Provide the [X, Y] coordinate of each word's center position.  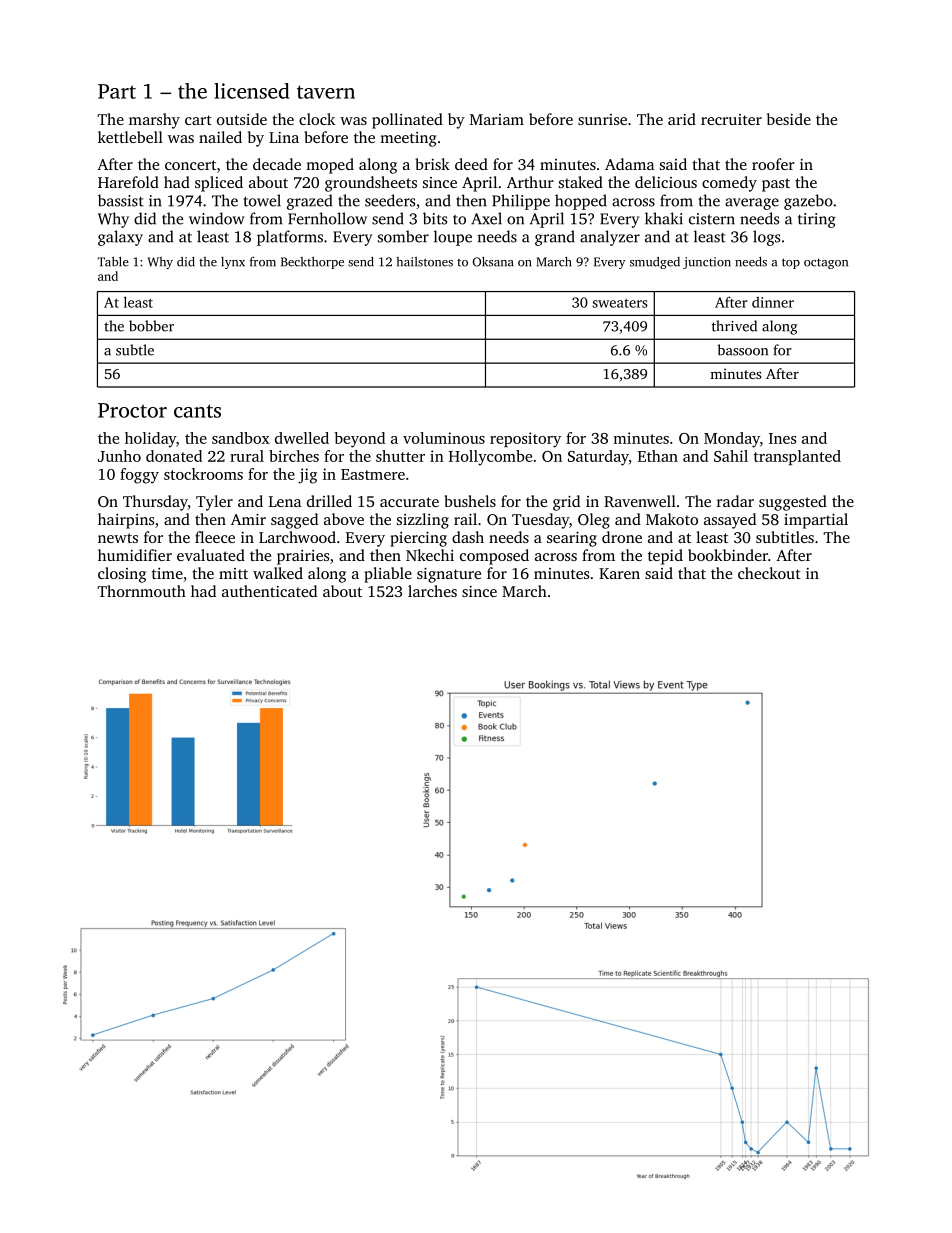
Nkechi [430, 555]
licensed [252, 91]
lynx [233, 263]
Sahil [731, 456]
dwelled [302, 438]
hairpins [126, 521]
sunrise [602, 119]
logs [766, 238]
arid [682, 119]
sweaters [620, 303]
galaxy [120, 238]
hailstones [424, 262]
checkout [769, 573]
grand [555, 238]
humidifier [135, 555]
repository [525, 440]
